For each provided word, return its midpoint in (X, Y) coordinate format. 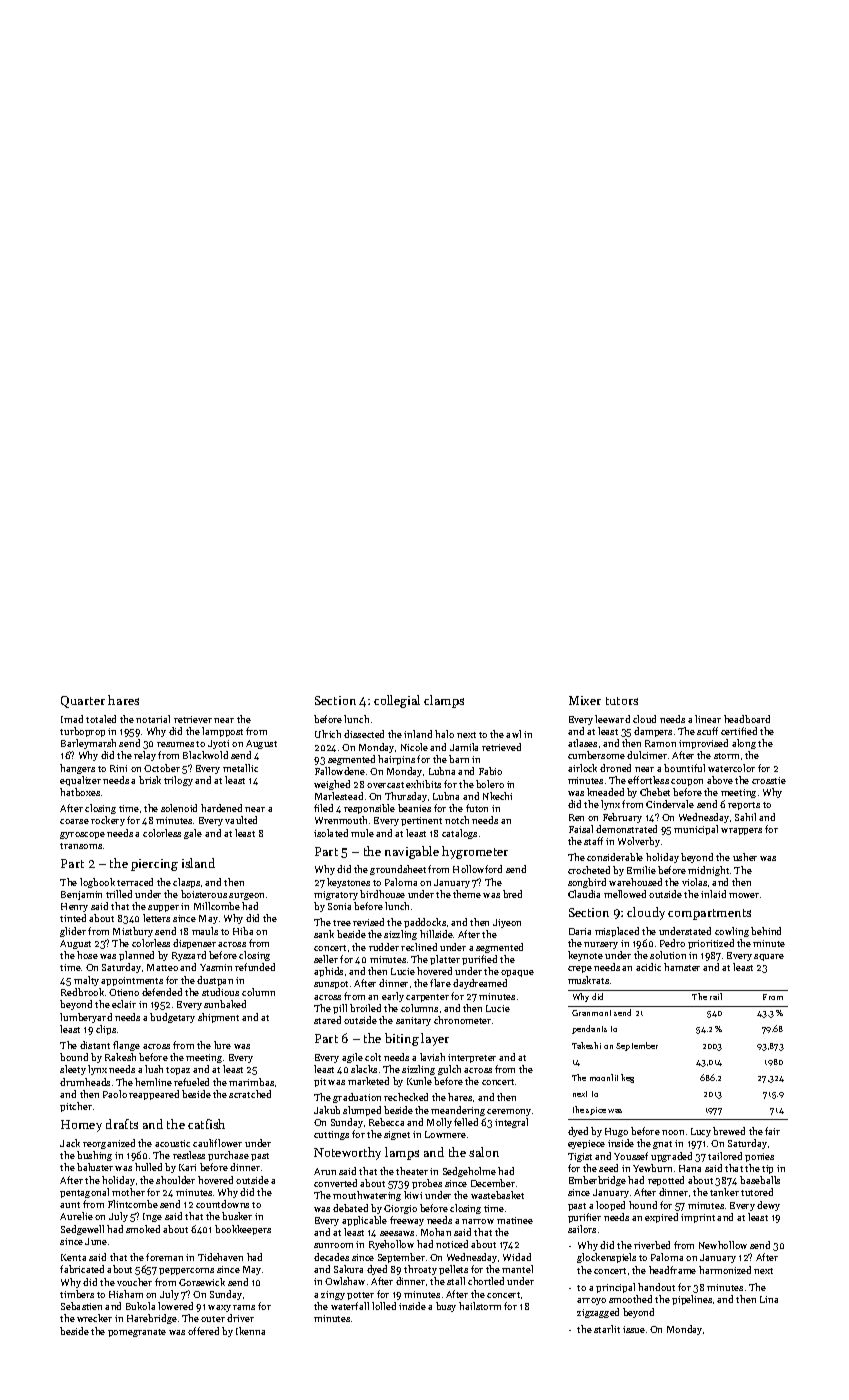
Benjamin (81, 895)
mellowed (625, 894)
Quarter (83, 702)
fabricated (82, 1269)
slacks (364, 1069)
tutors (622, 701)
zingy (333, 1295)
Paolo (115, 1094)
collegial (397, 701)
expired (661, 1218)
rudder (384, 947)
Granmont (591, 1013)
